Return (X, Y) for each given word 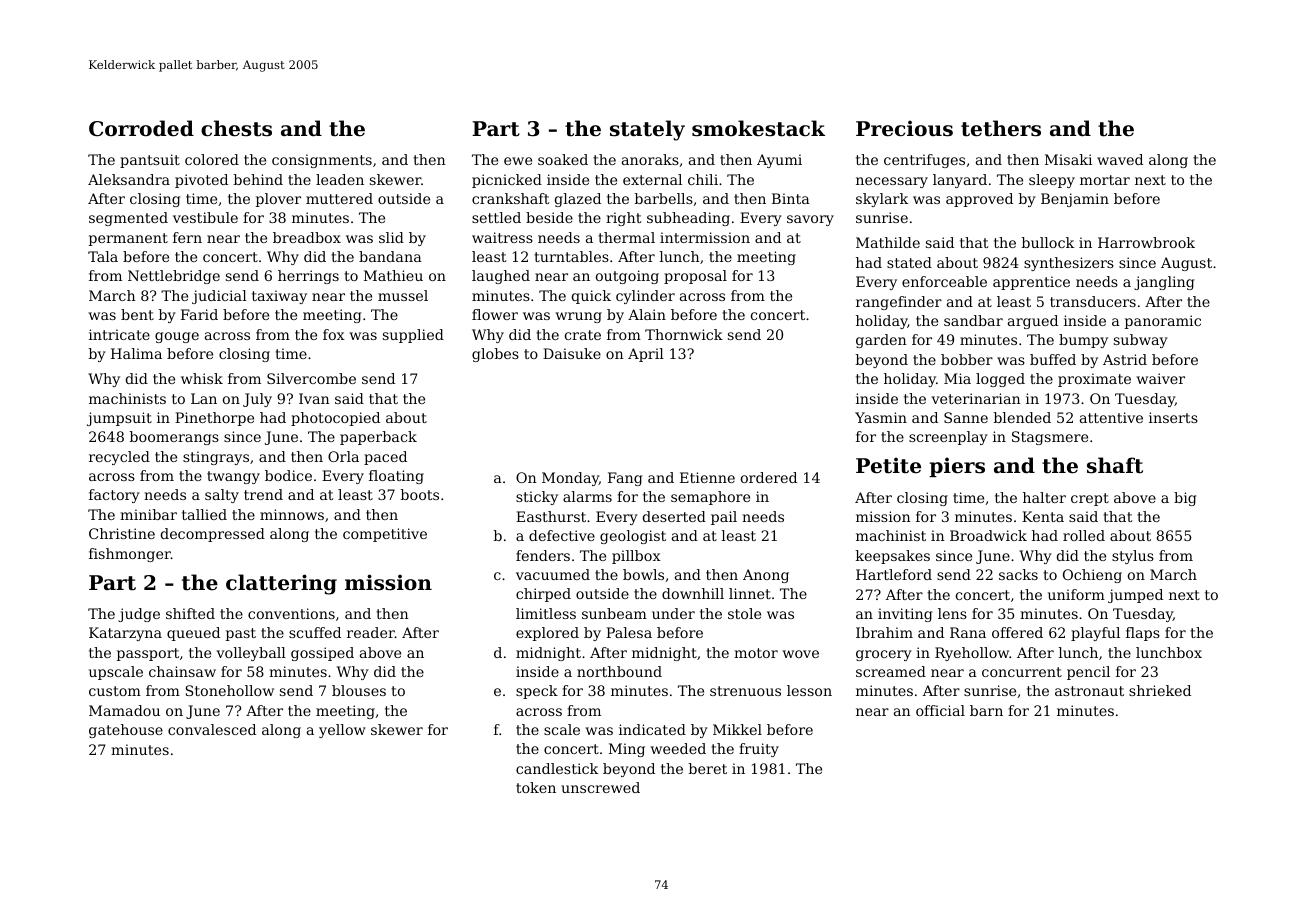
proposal (695, 277)
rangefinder (899, 303)
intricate (119, 334)
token (536, 787)
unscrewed (600, 787)
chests (236, 128)
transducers (1093, 301)
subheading (688, 219)
